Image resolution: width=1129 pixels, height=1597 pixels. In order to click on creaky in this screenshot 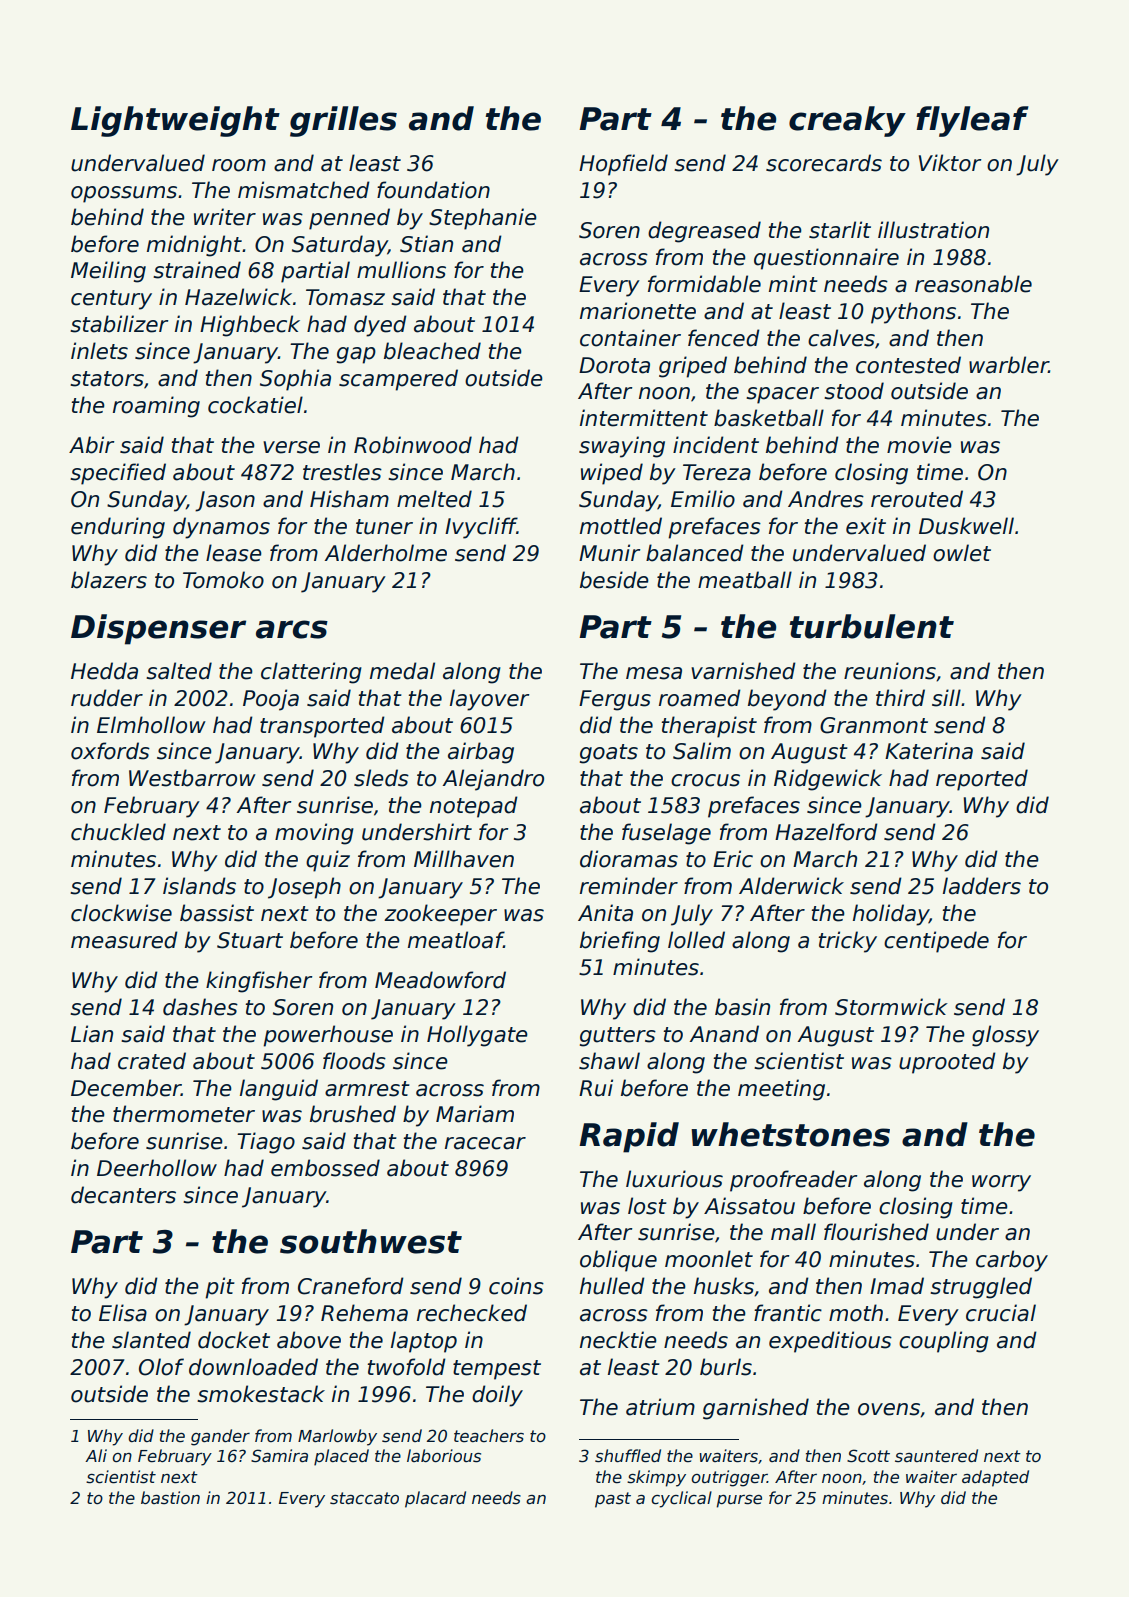, I will do `click(847, 121)`.
